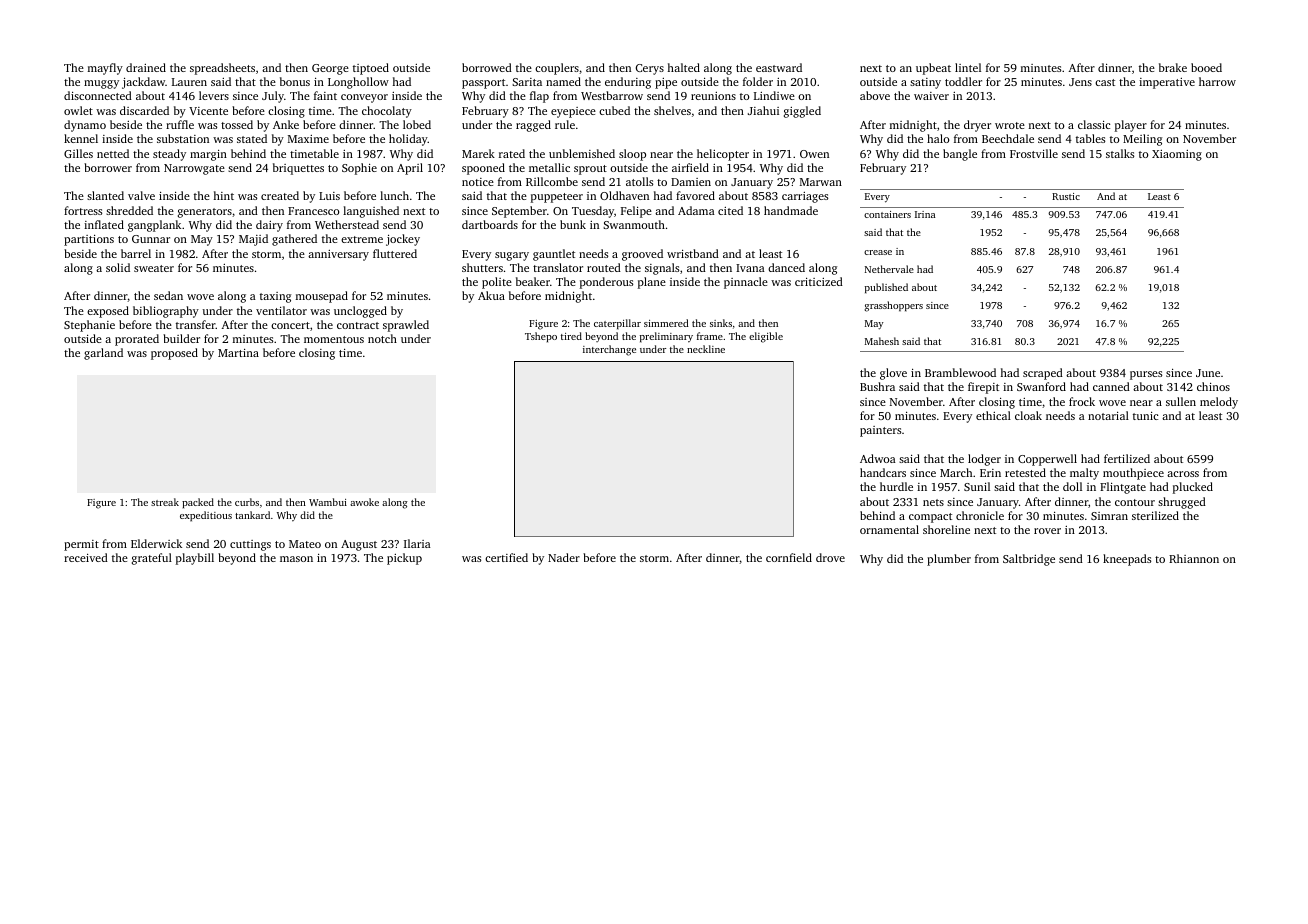  What do you see at coordinates (1084, 474) in the page?
I see `malty` at bounding box center [1084, 474].
